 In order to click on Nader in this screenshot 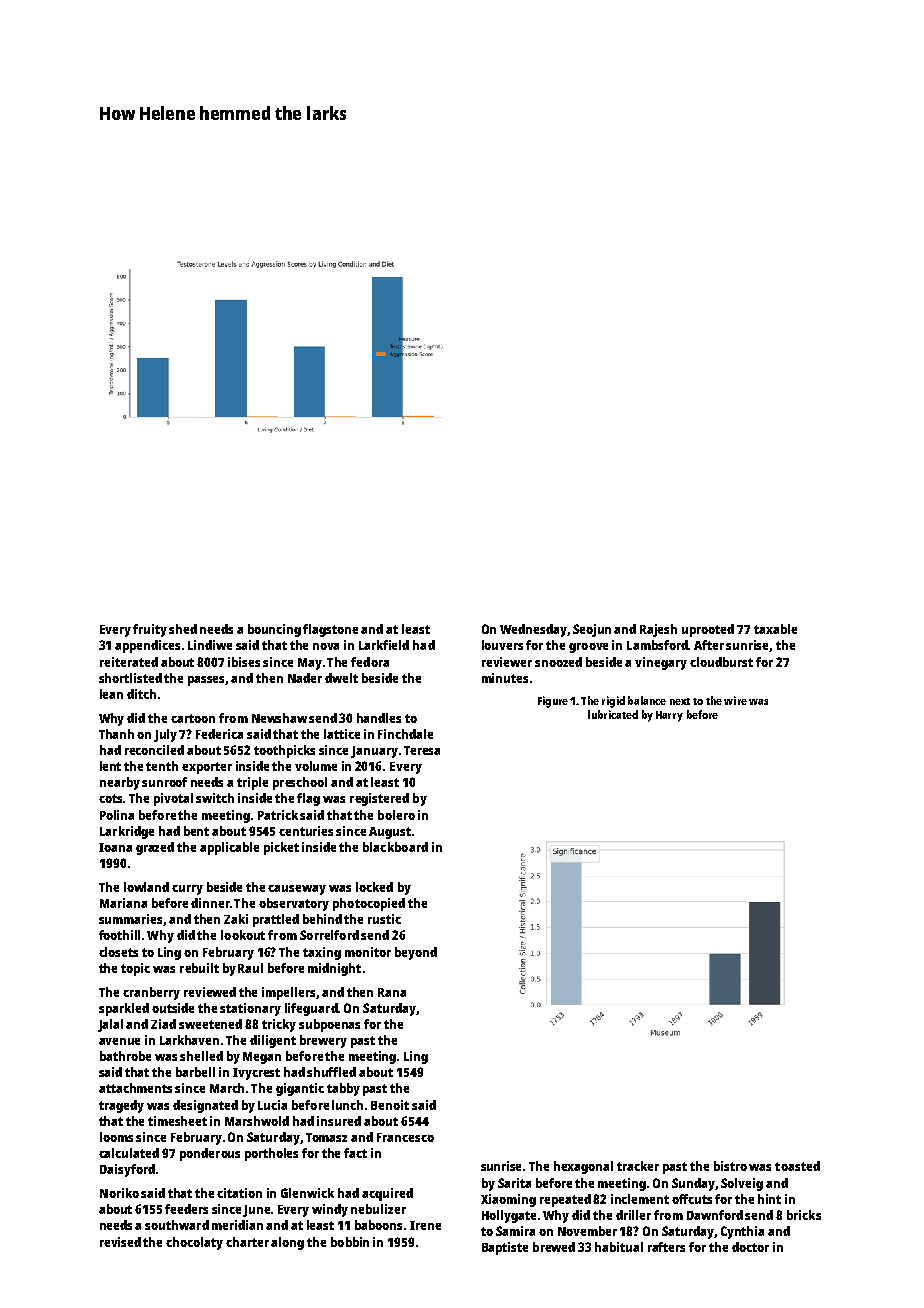, I will do `click(305, 678)`.
